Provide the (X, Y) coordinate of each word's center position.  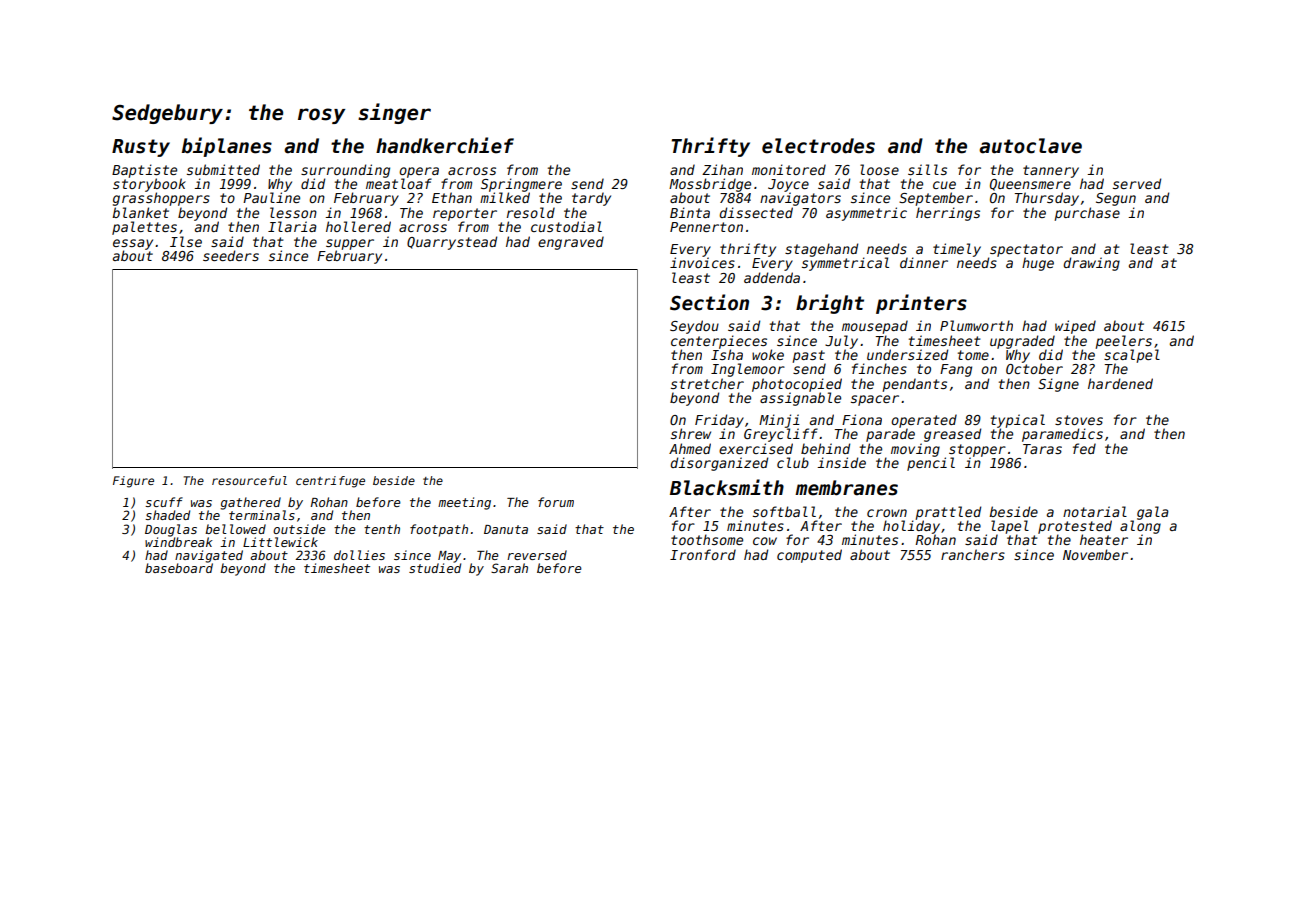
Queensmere (1030, 185)
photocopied (797, 385)
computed (809, 556)
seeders (231, 255)
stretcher (707, 383)
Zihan (722, 169)
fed (1084, 448)
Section (709, 302)
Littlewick (280, 542)
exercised (756, 448)
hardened (1120, 383)
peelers (1123, 342)
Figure (133, 482)
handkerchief (445, 145)
